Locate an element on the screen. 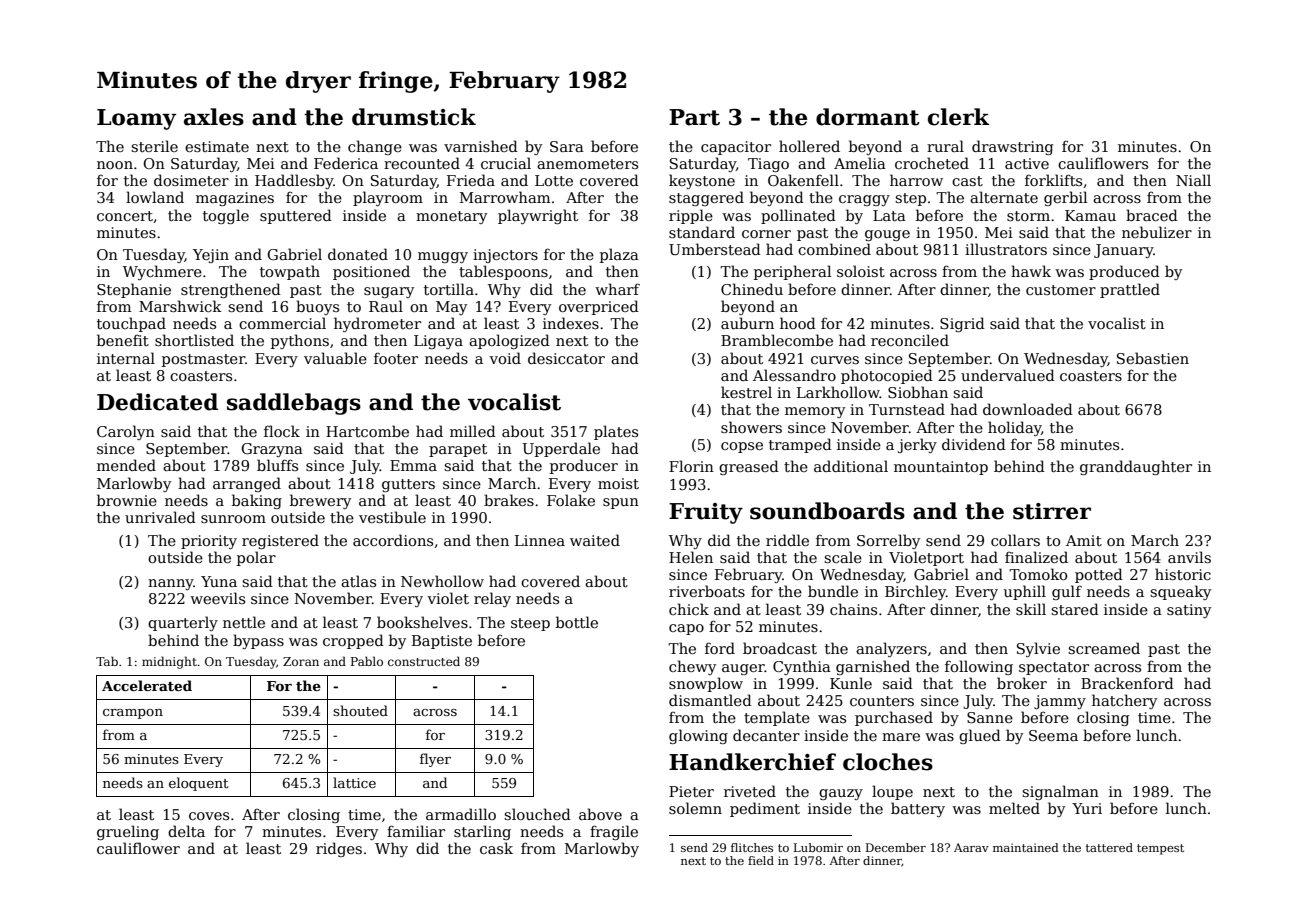 The height and width of the screenshot is (924, 1308). Birchley is located at coordinates (915, 592).
